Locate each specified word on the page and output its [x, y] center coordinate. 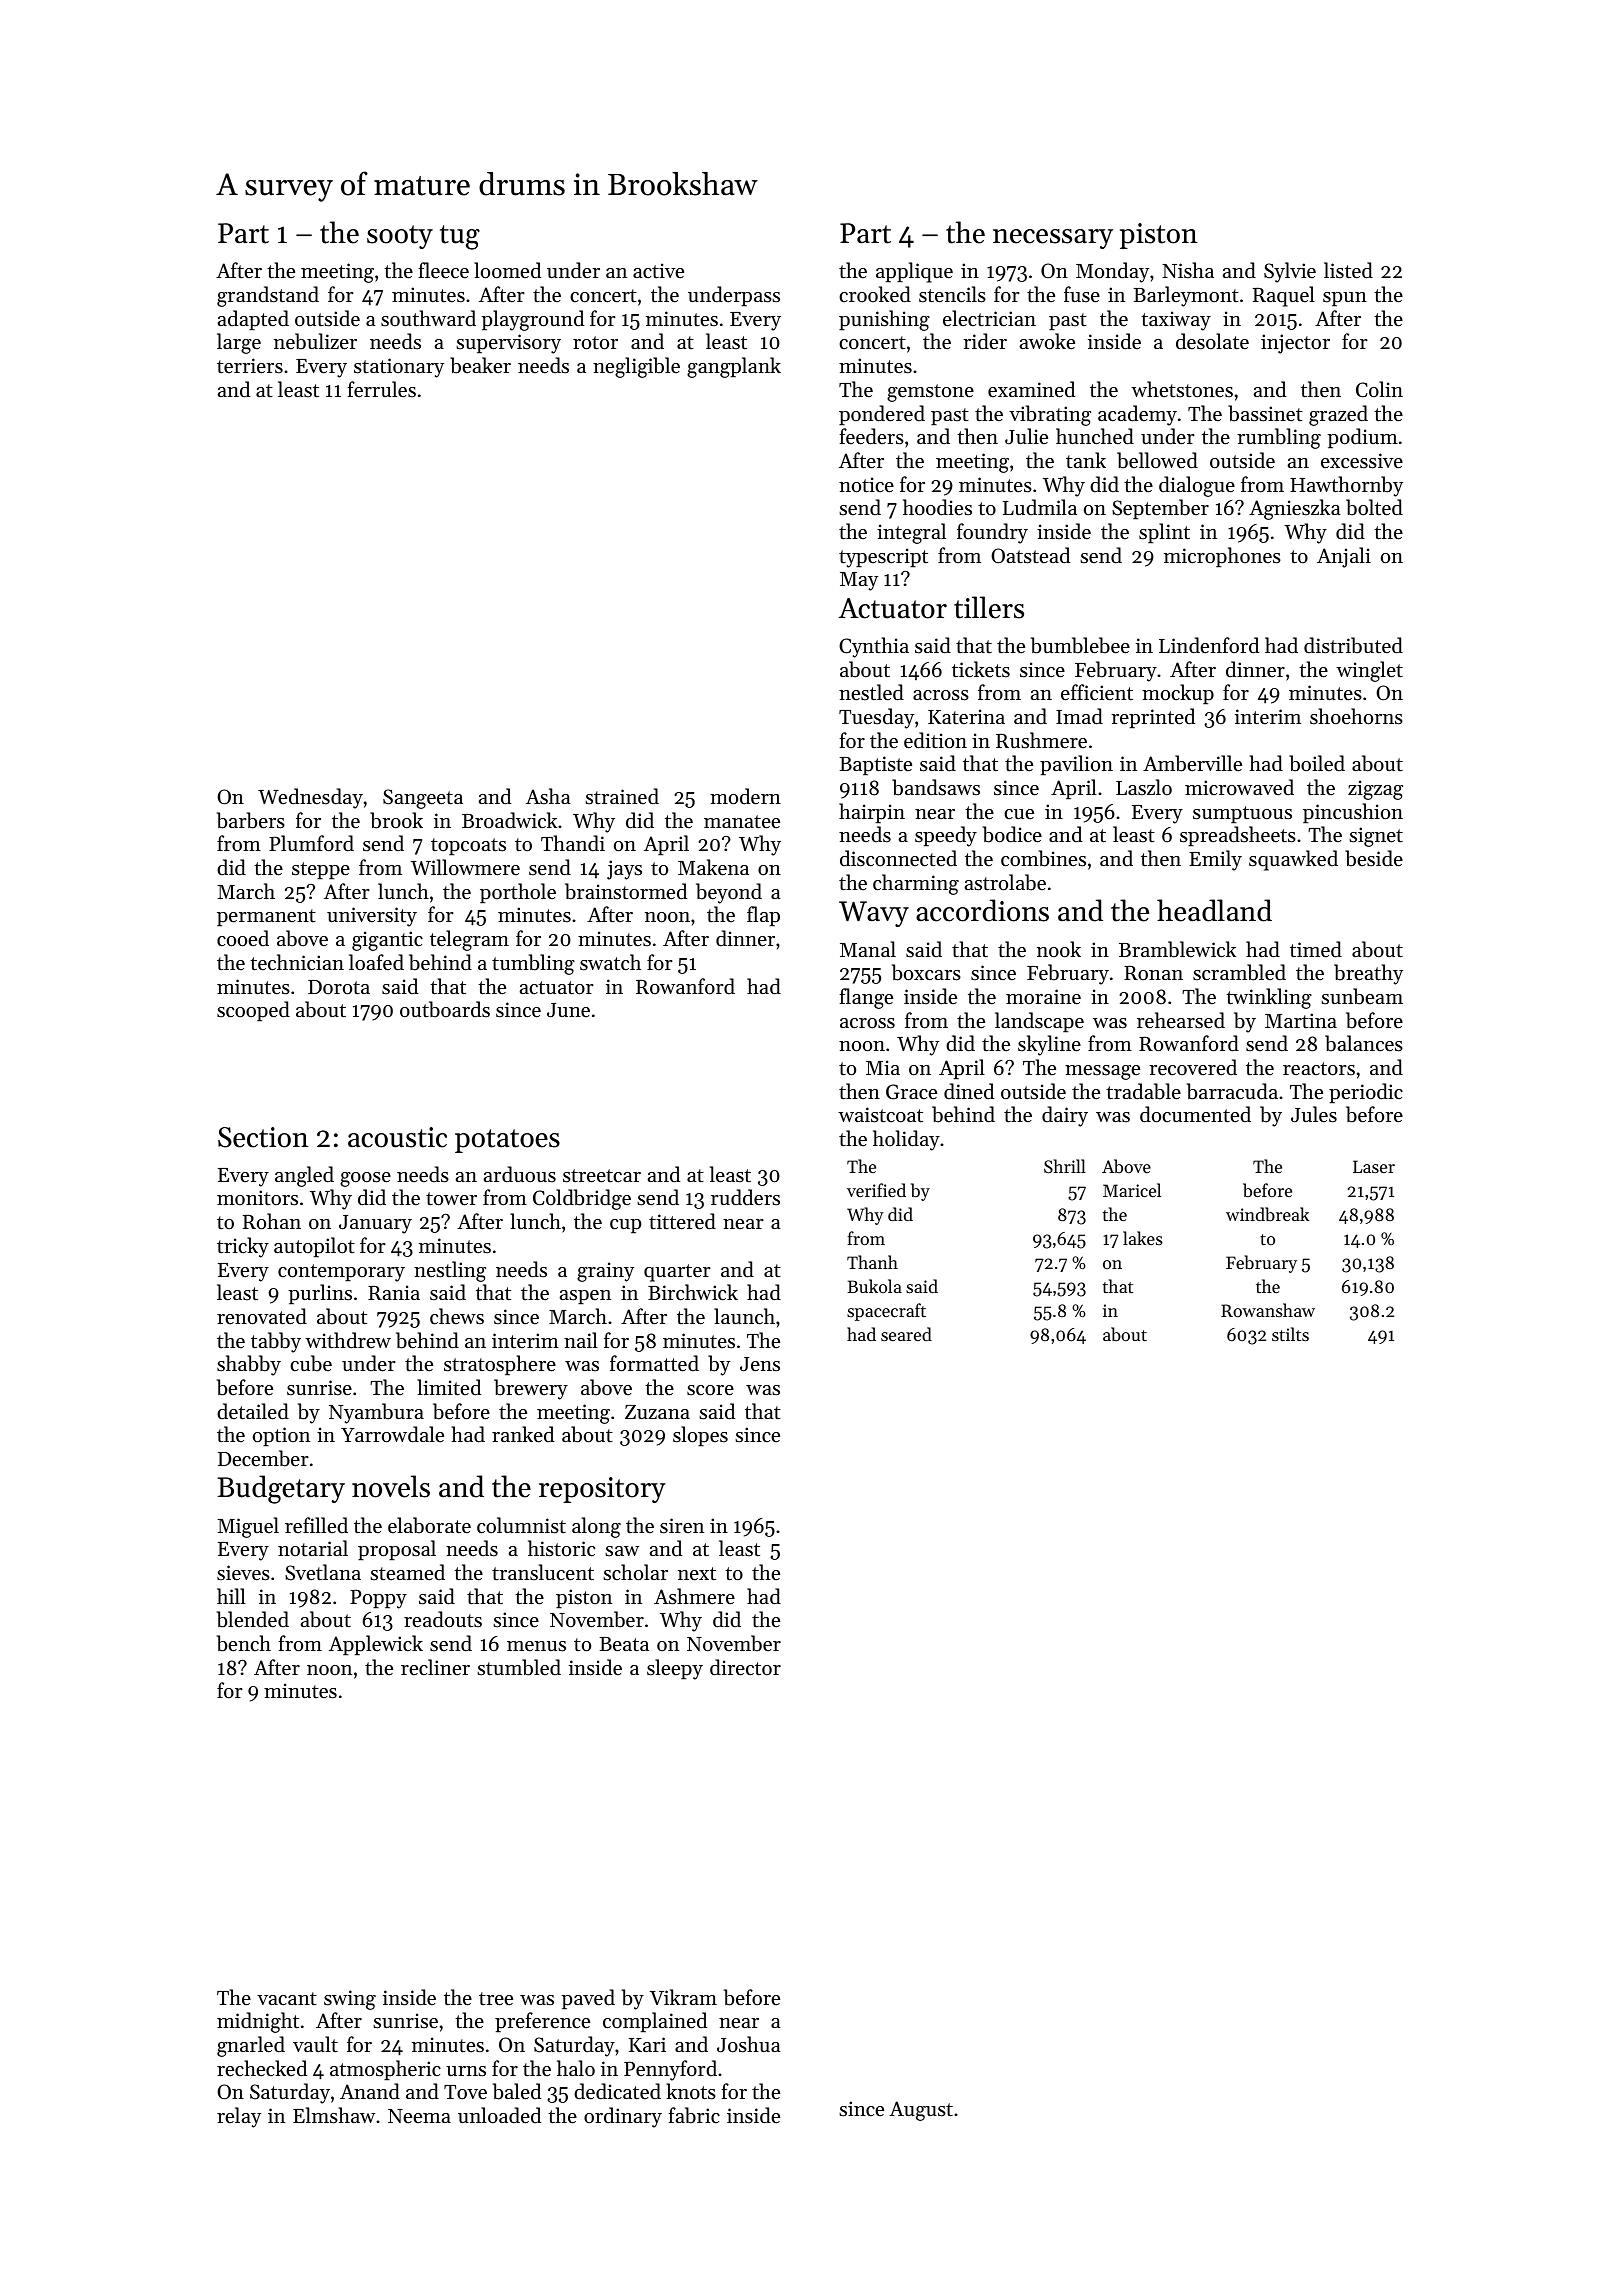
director [745, 1667]
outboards [445, 1009]
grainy [605, 1272]
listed [1348, 270]
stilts [1290, 1334]
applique [914, 272]
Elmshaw [334, 2115]
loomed [507, 270]
